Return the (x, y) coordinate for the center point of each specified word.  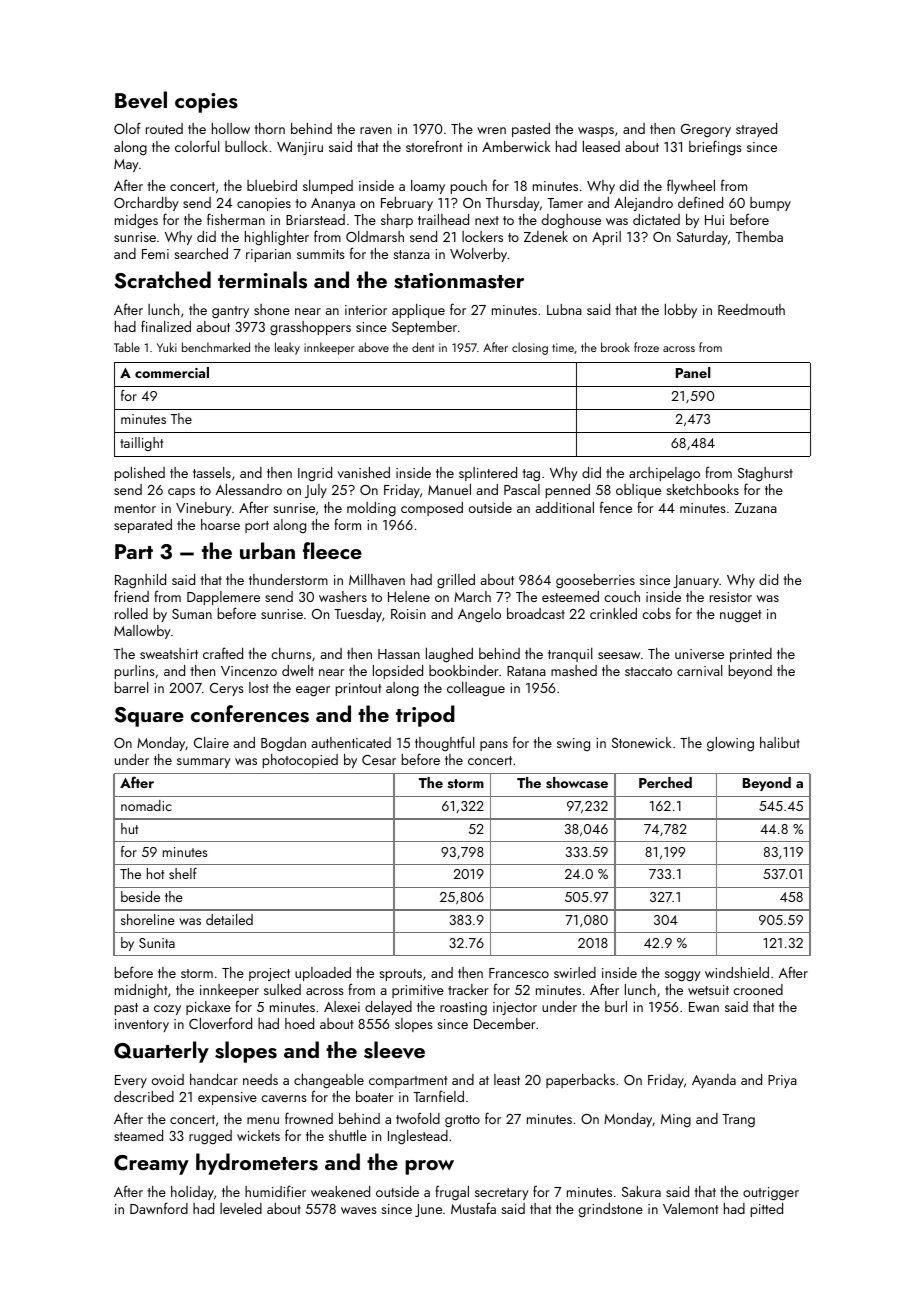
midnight (141, 991)
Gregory (706, 131)
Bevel (141, 100)
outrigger (771, 1194)
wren (491, 130)
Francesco (519, 973)
